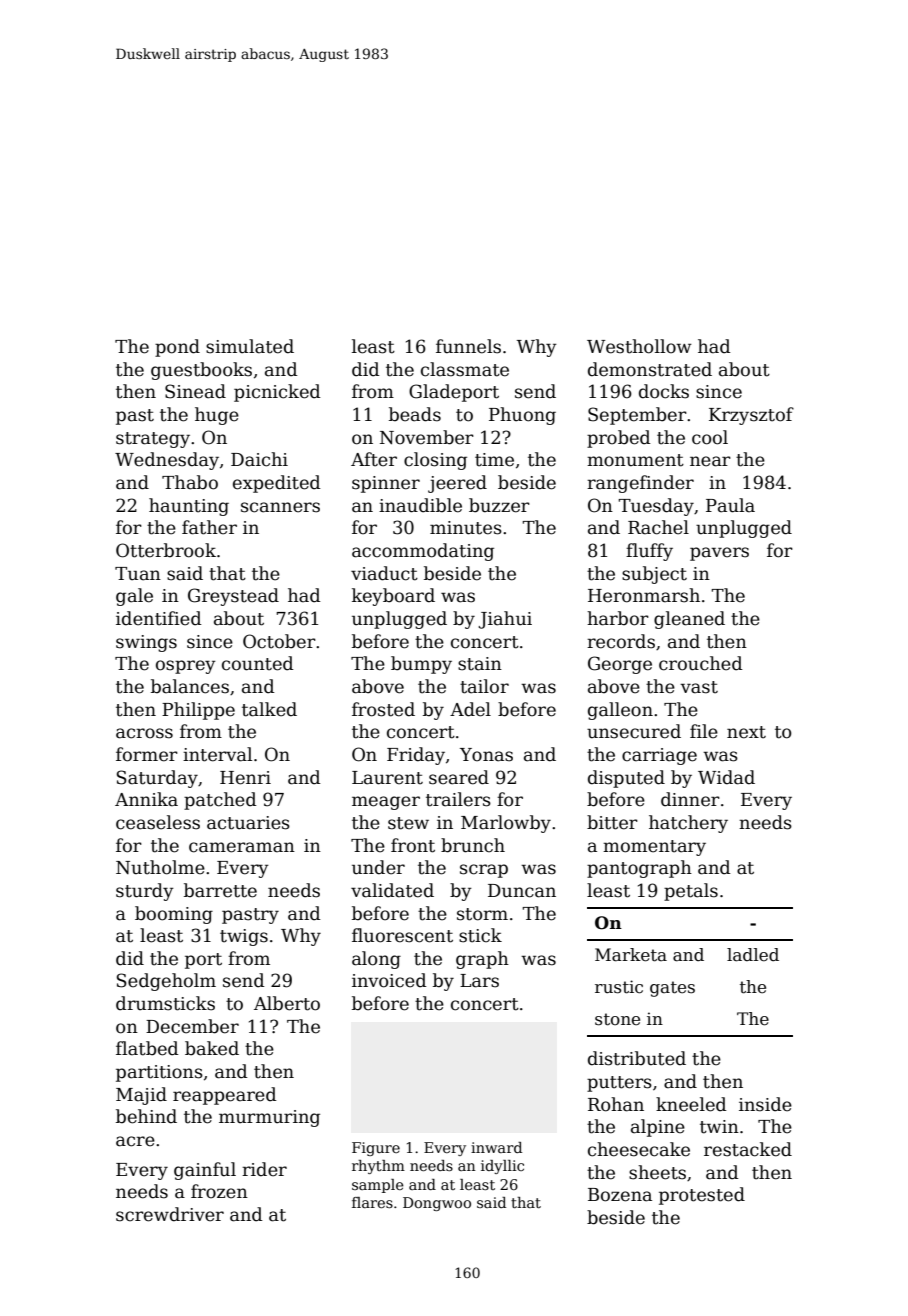  What do you see at coordinates (157, 779) in the screenshot?
I see `Saturday` at bounding box center [157, 779].
